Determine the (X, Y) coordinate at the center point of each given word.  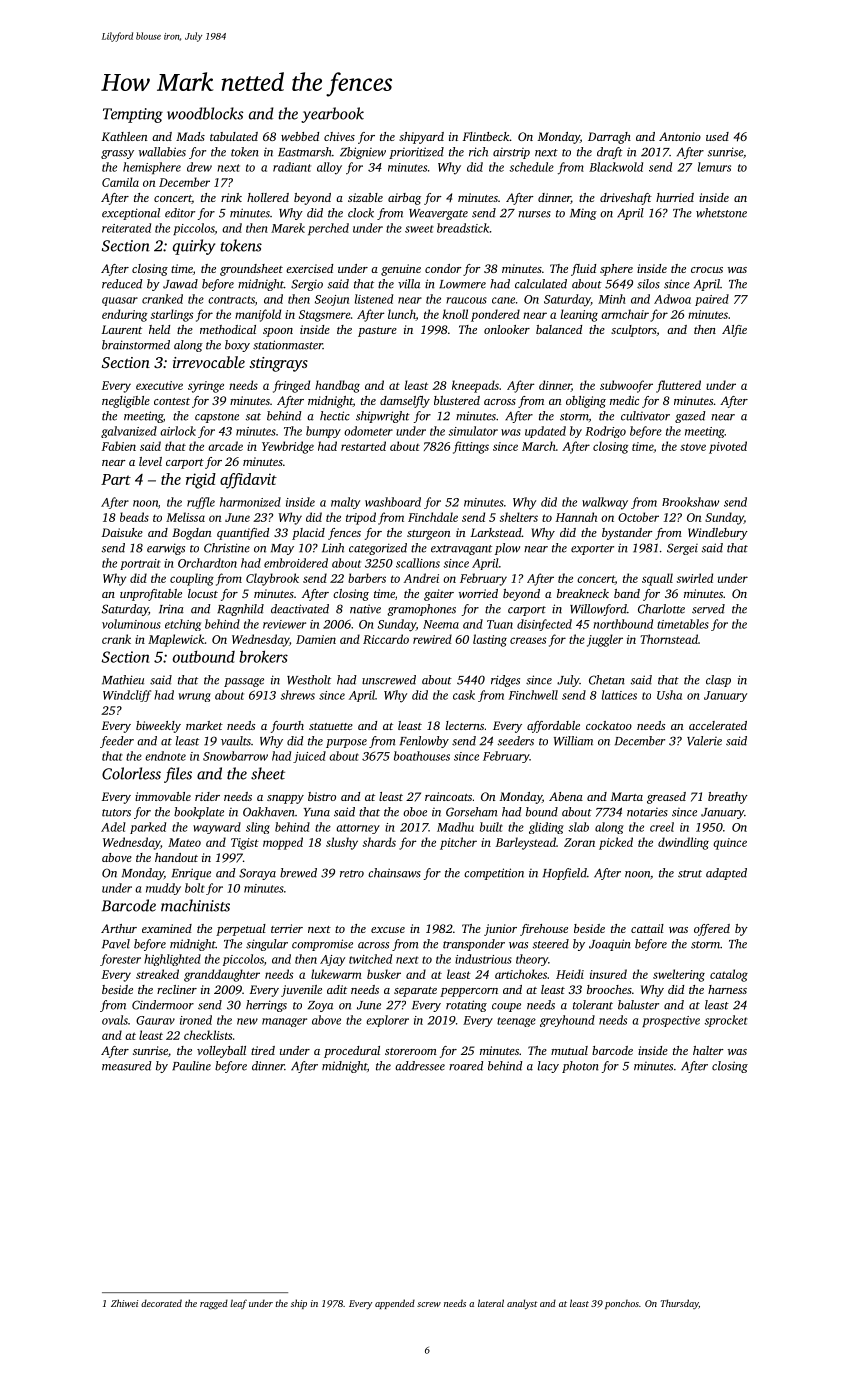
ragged (214, 1304)
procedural (352, 1052)
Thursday (680, 1304)
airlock (178, 431)
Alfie (734, 331)
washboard (393, 502)
